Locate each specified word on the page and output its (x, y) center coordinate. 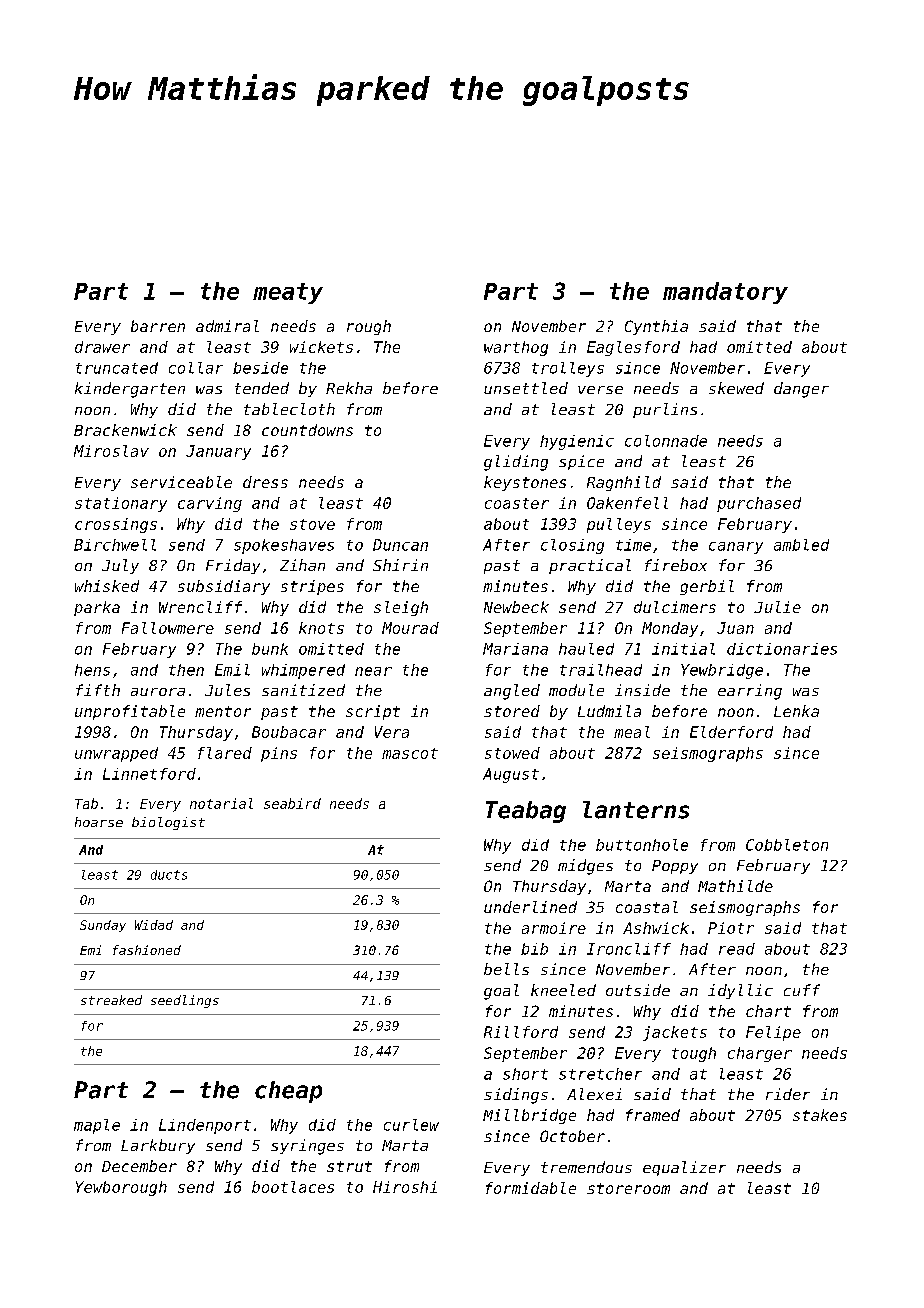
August (511, 775)
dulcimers (675, 607)
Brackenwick (125, 430)
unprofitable (130, 712)
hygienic (577, 442)
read (737, 949)
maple (97, 1126)
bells (506, 969)
